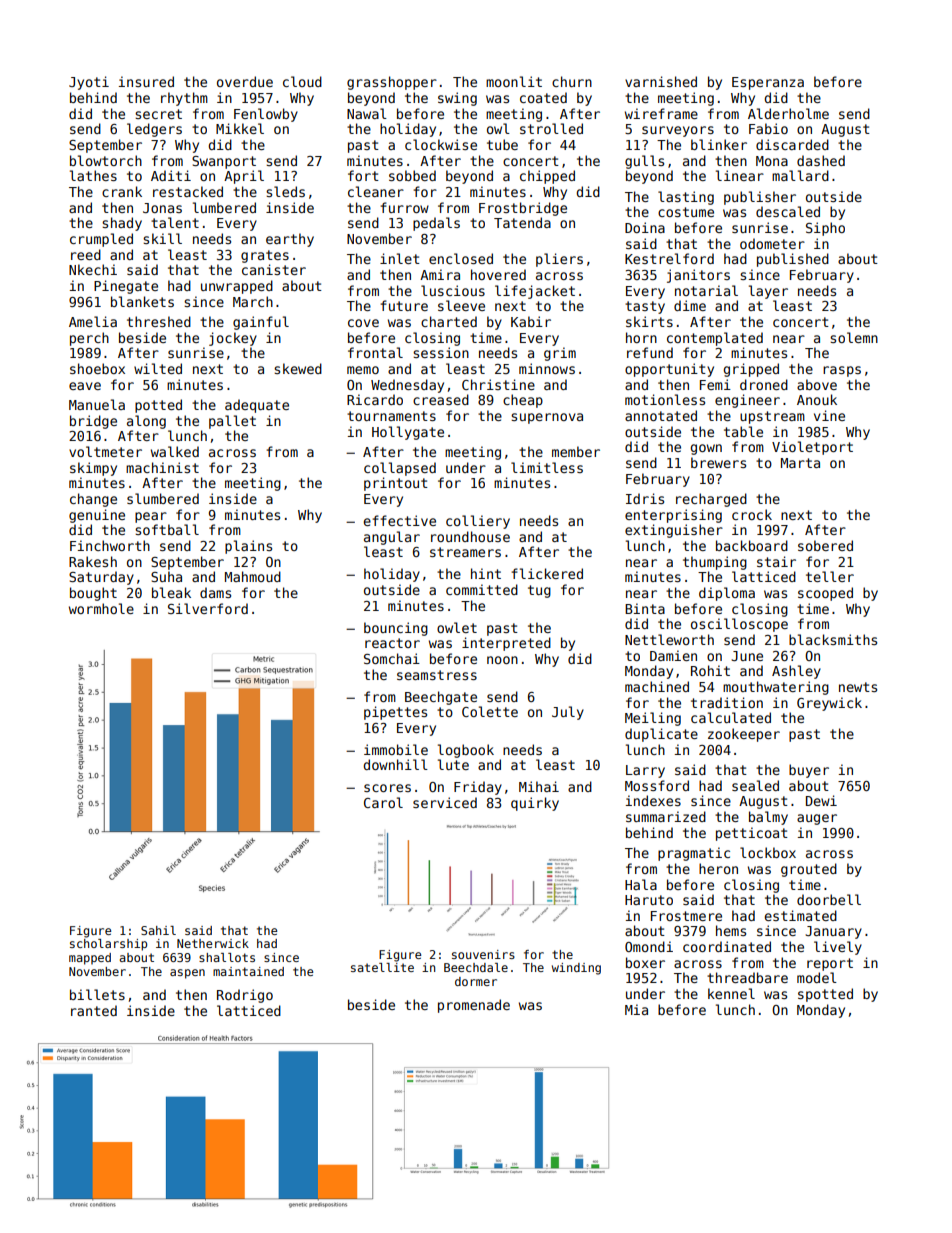 This image has width=952, height=1233. I want to click on enclosed, so click(461, 258).
